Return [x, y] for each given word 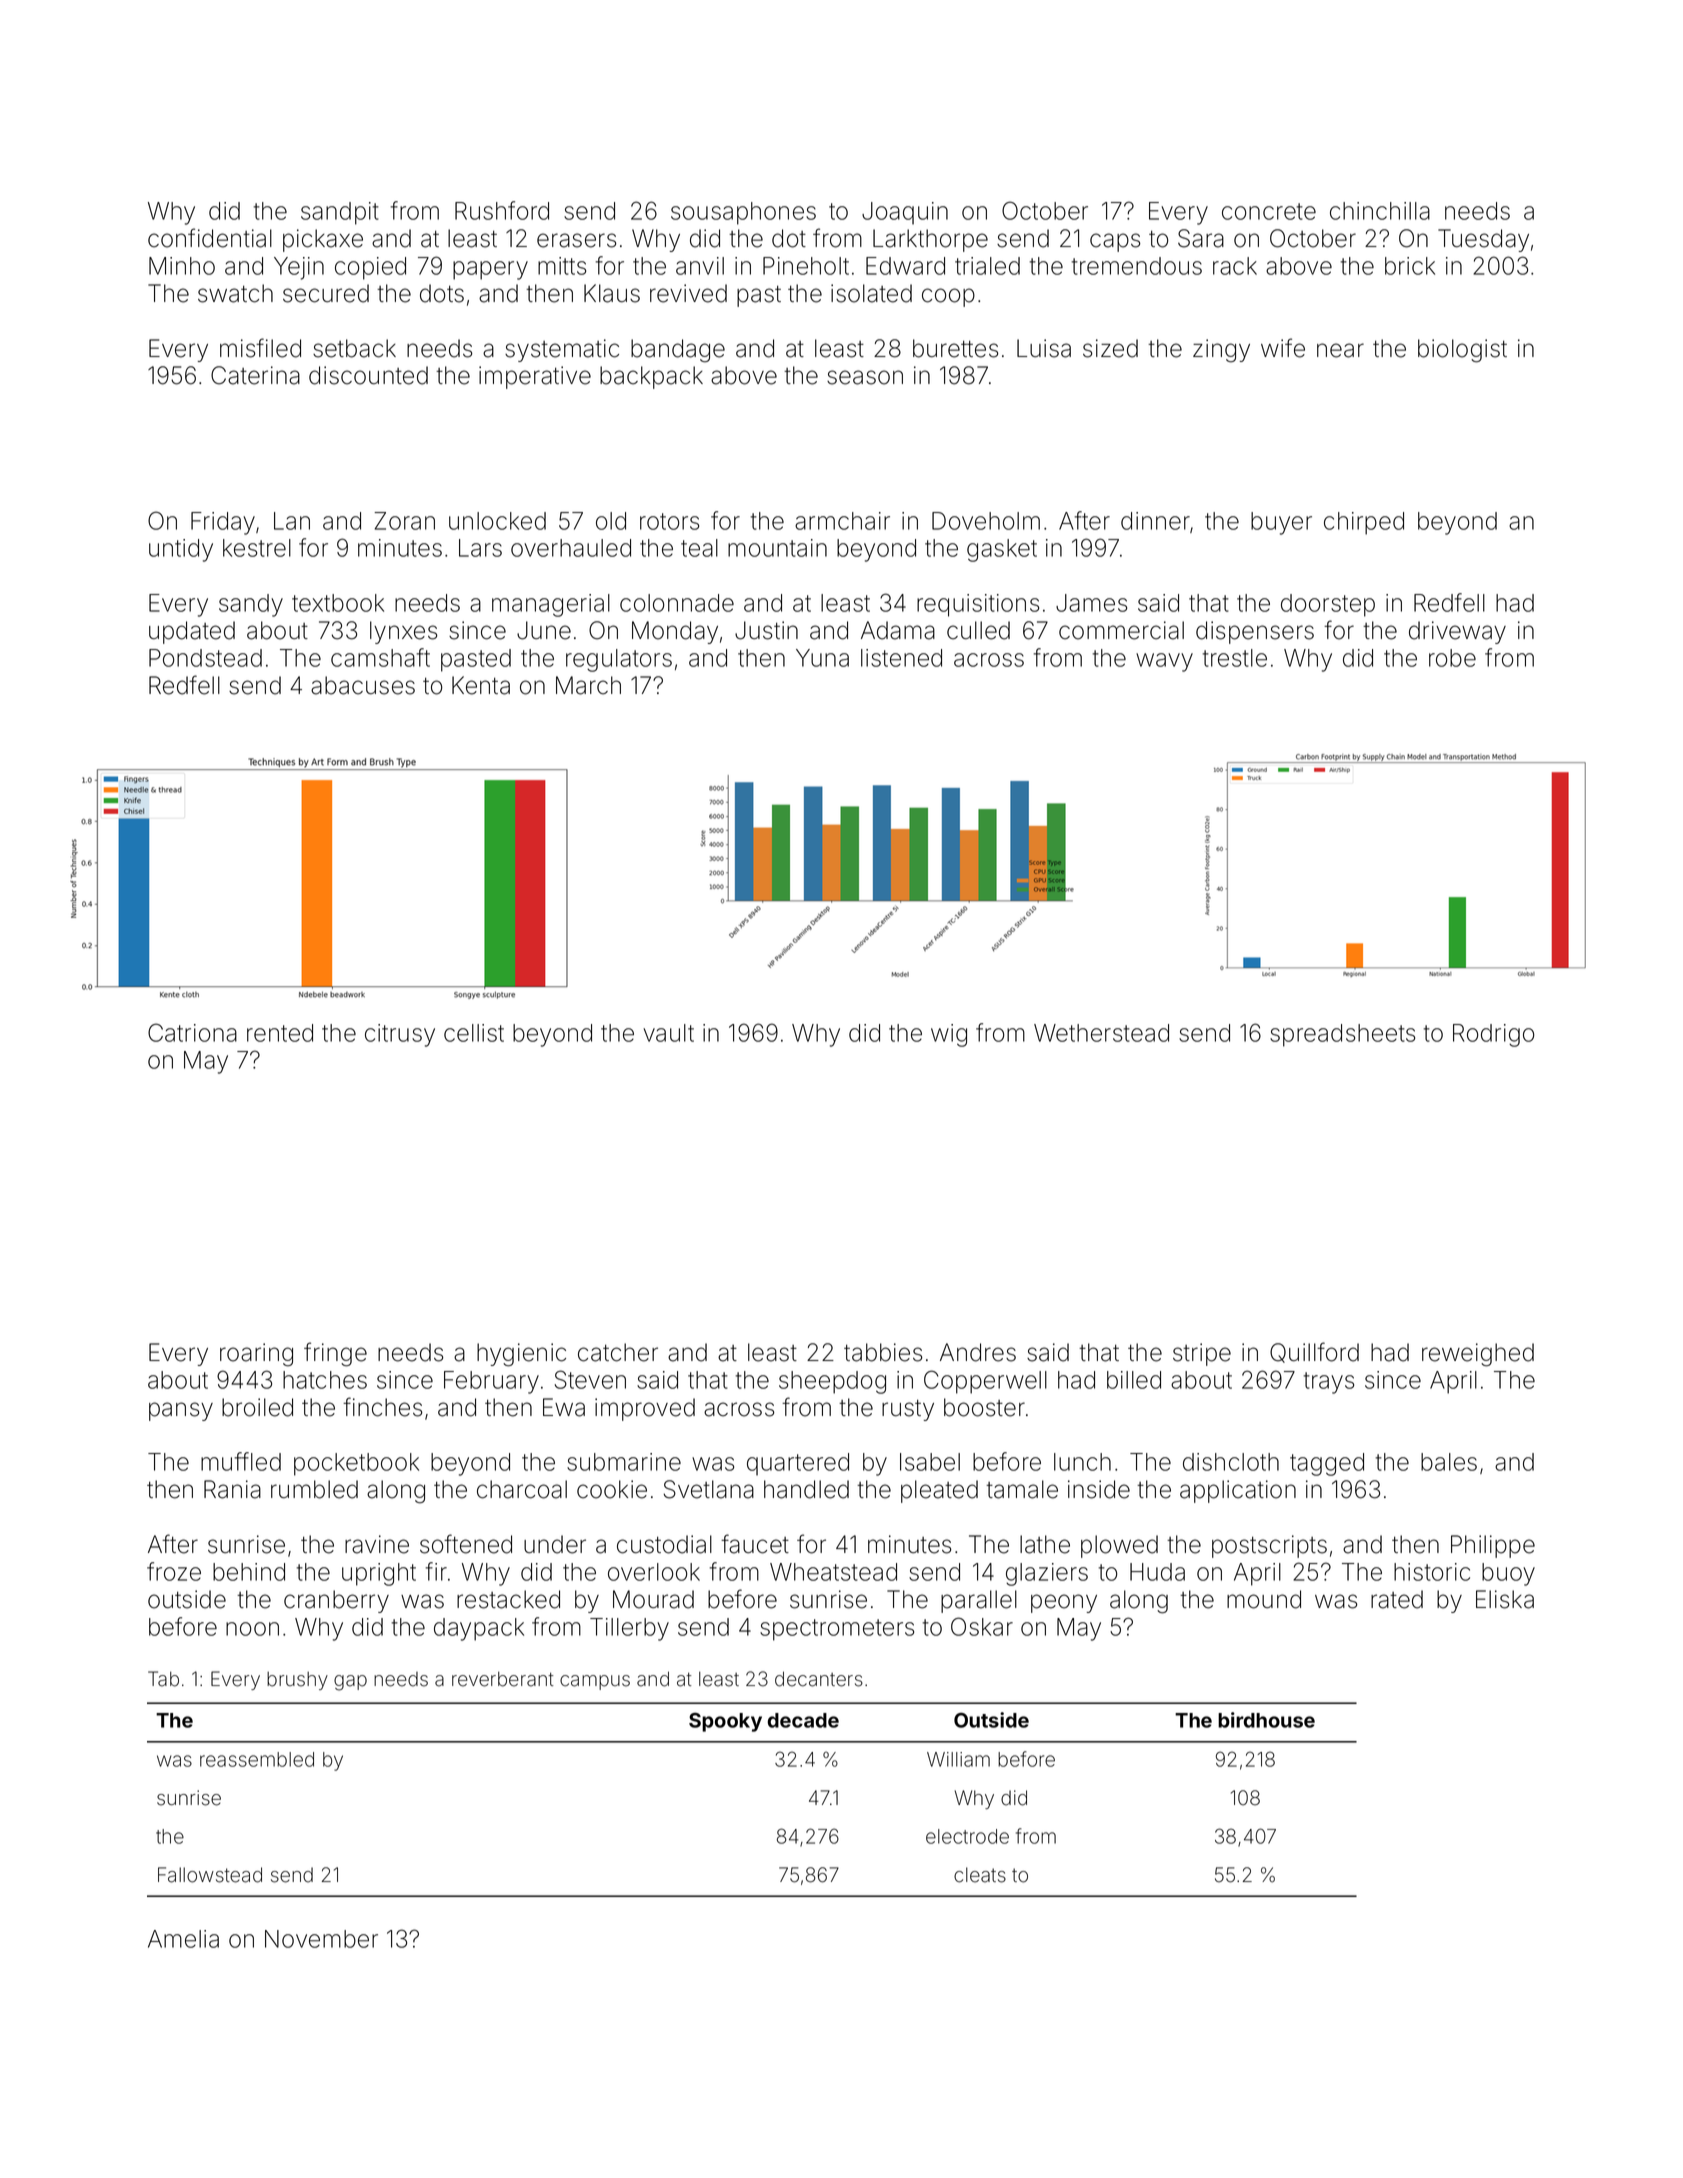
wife [1283, 348]
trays [1329, 1383]
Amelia [183, 1939]
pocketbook [356, 1464]
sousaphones [743, 213]
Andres [978, 1352]
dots [442, 293]
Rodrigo [1493, 1035]
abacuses [363, 685]
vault [668, 1033]
